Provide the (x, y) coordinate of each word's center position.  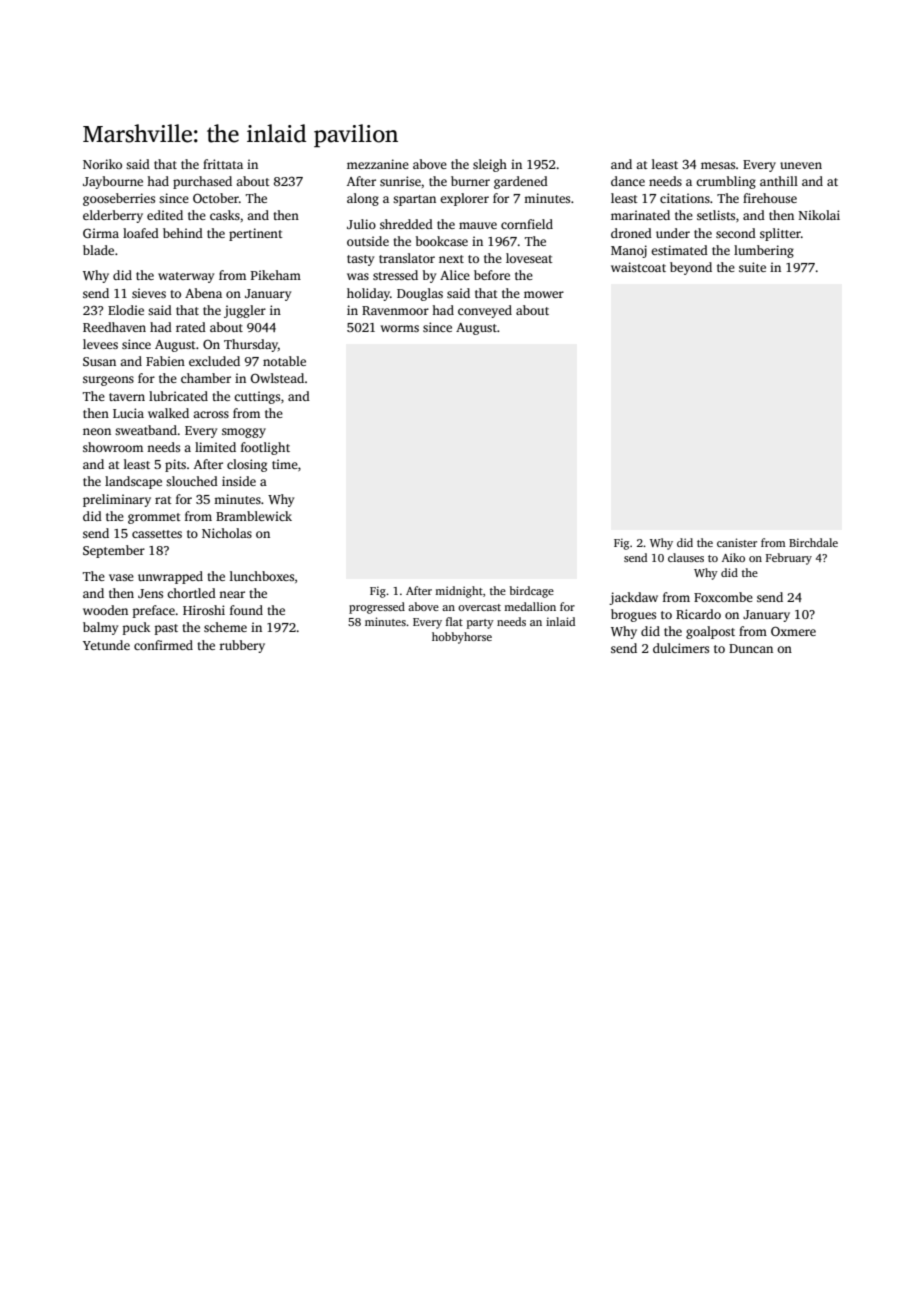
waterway (186, 277)
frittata (223, 164)
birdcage (532, 592)
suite (752, 267)
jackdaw (633, 598)
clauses (686, 557)
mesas (718, 165)
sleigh (490, 165)
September (114, 551)
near (232, 594)
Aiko (733, 557)
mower (544, 294)
